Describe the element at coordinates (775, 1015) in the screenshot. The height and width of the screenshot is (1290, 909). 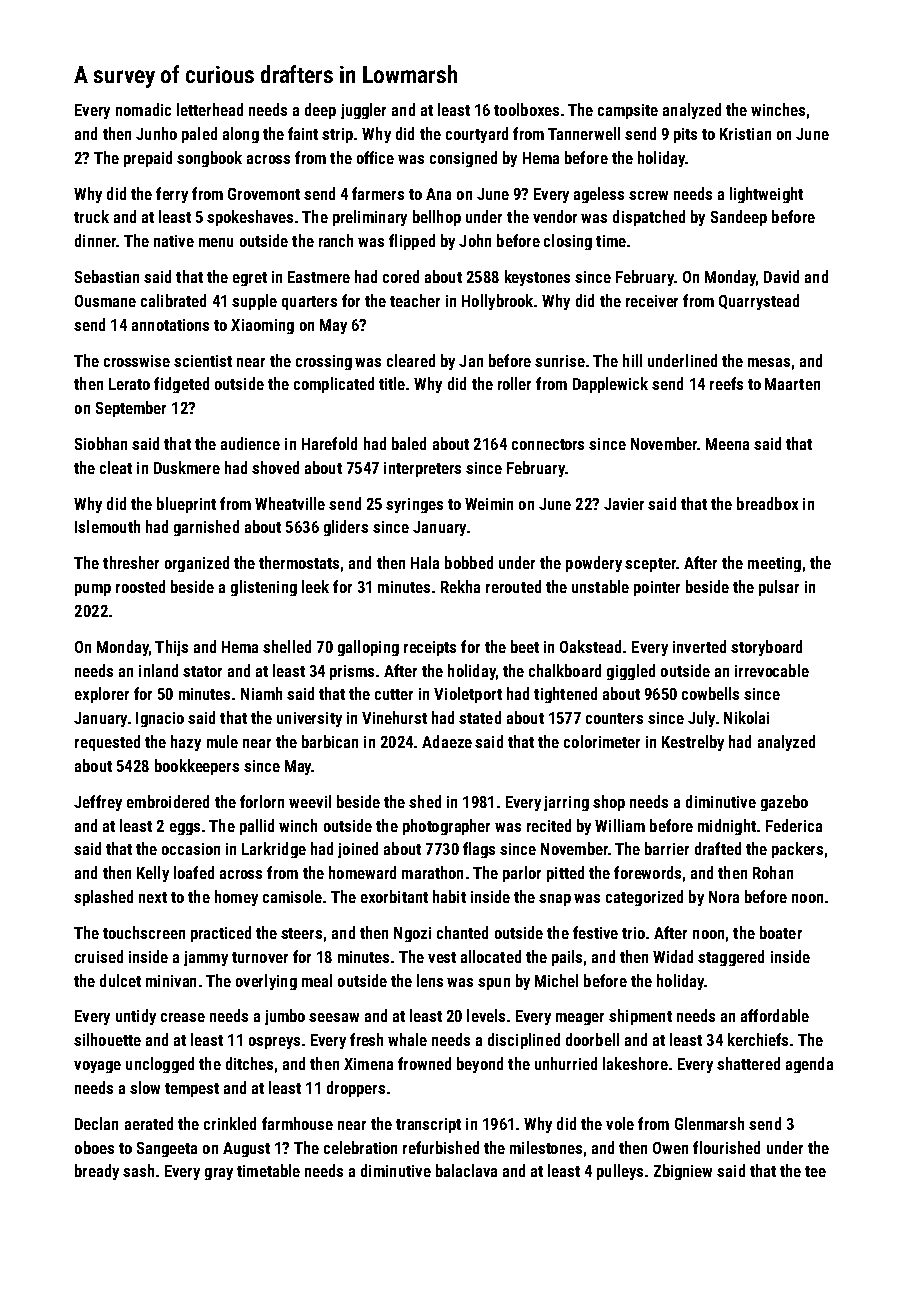
I see `affordable` at that location.
